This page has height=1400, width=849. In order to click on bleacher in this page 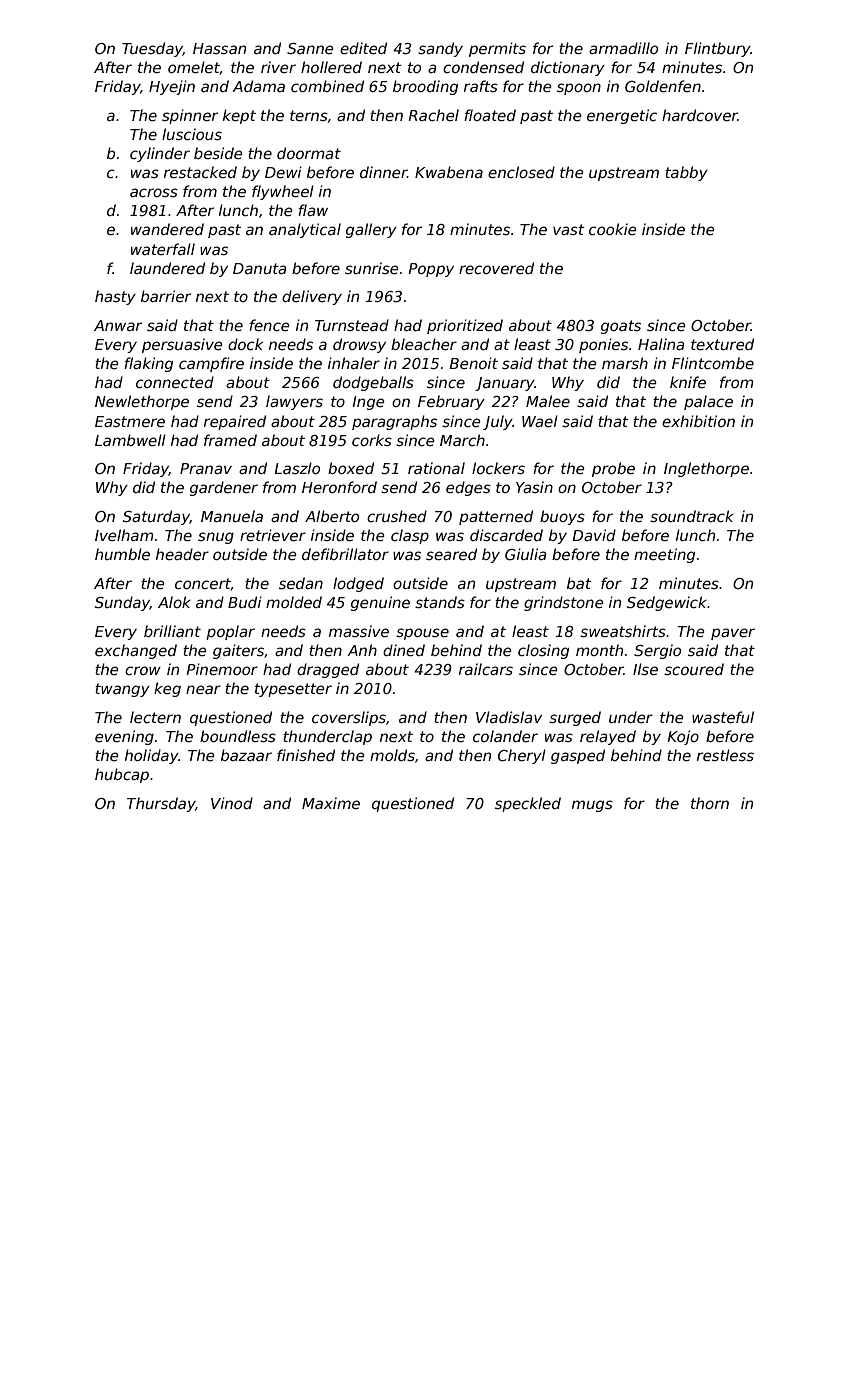, I will do `click(424, 344)`.
